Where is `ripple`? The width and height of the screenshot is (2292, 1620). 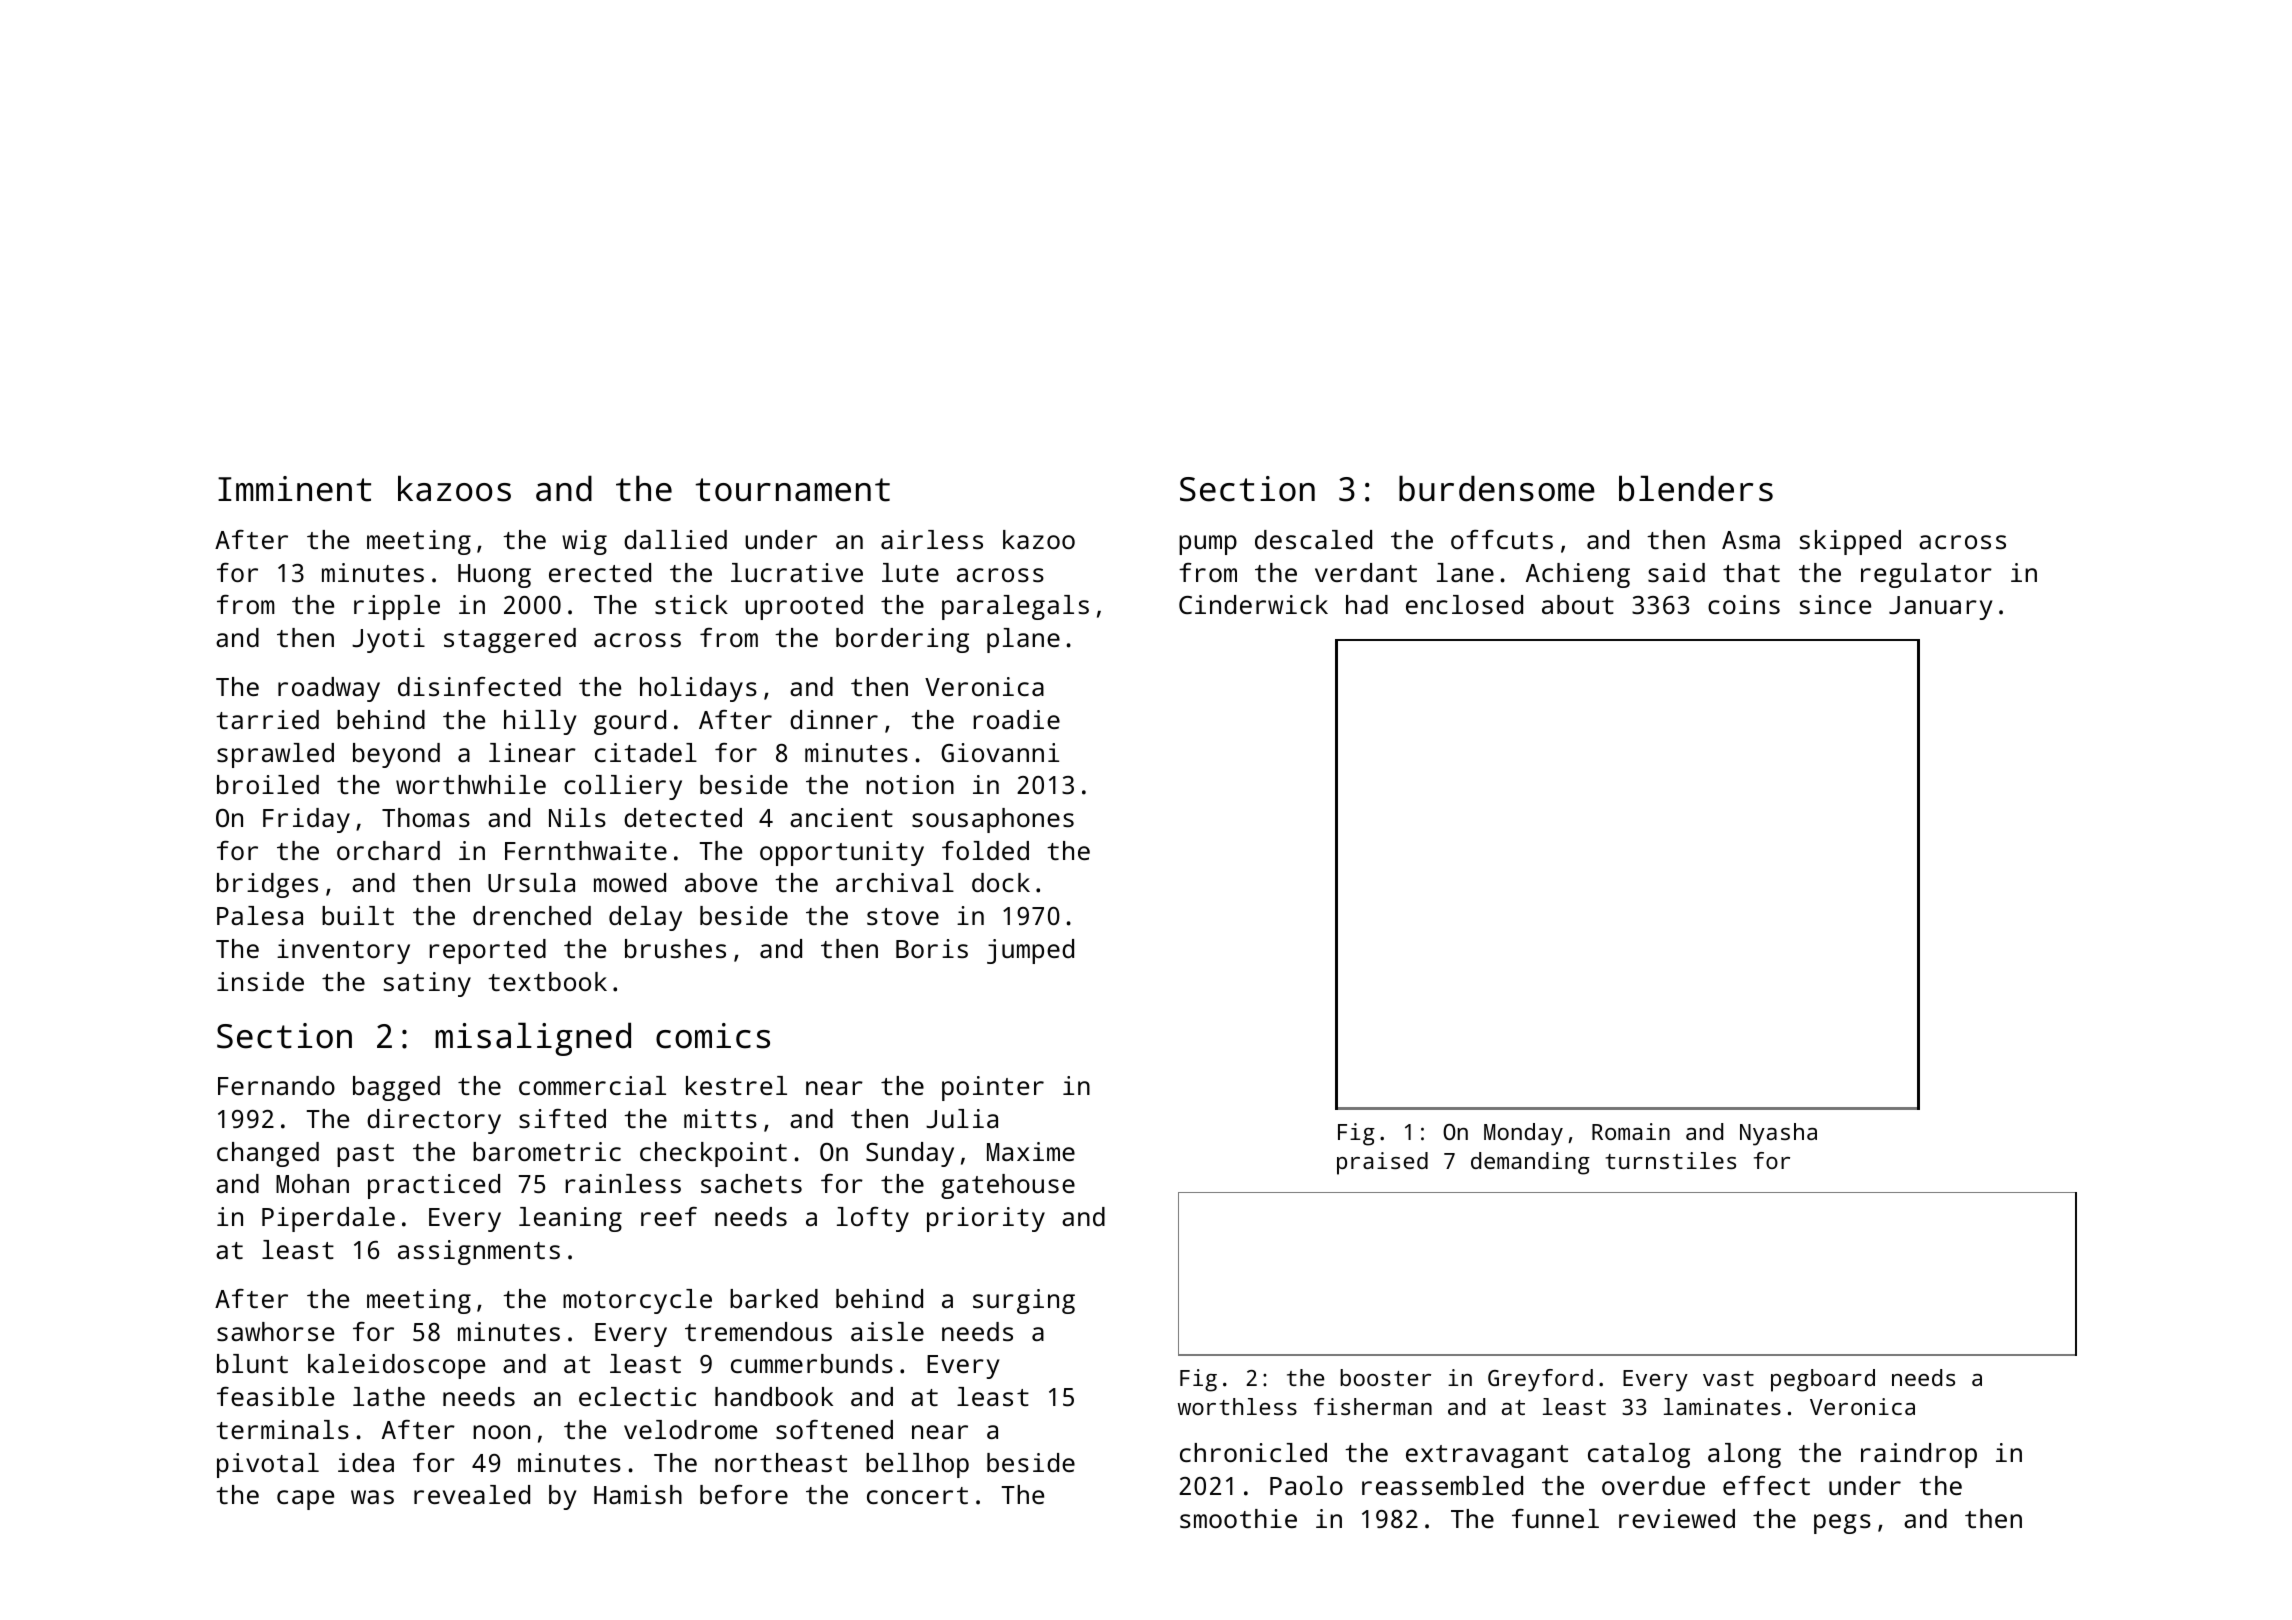 ripple is located at coordinates (397, 607).
